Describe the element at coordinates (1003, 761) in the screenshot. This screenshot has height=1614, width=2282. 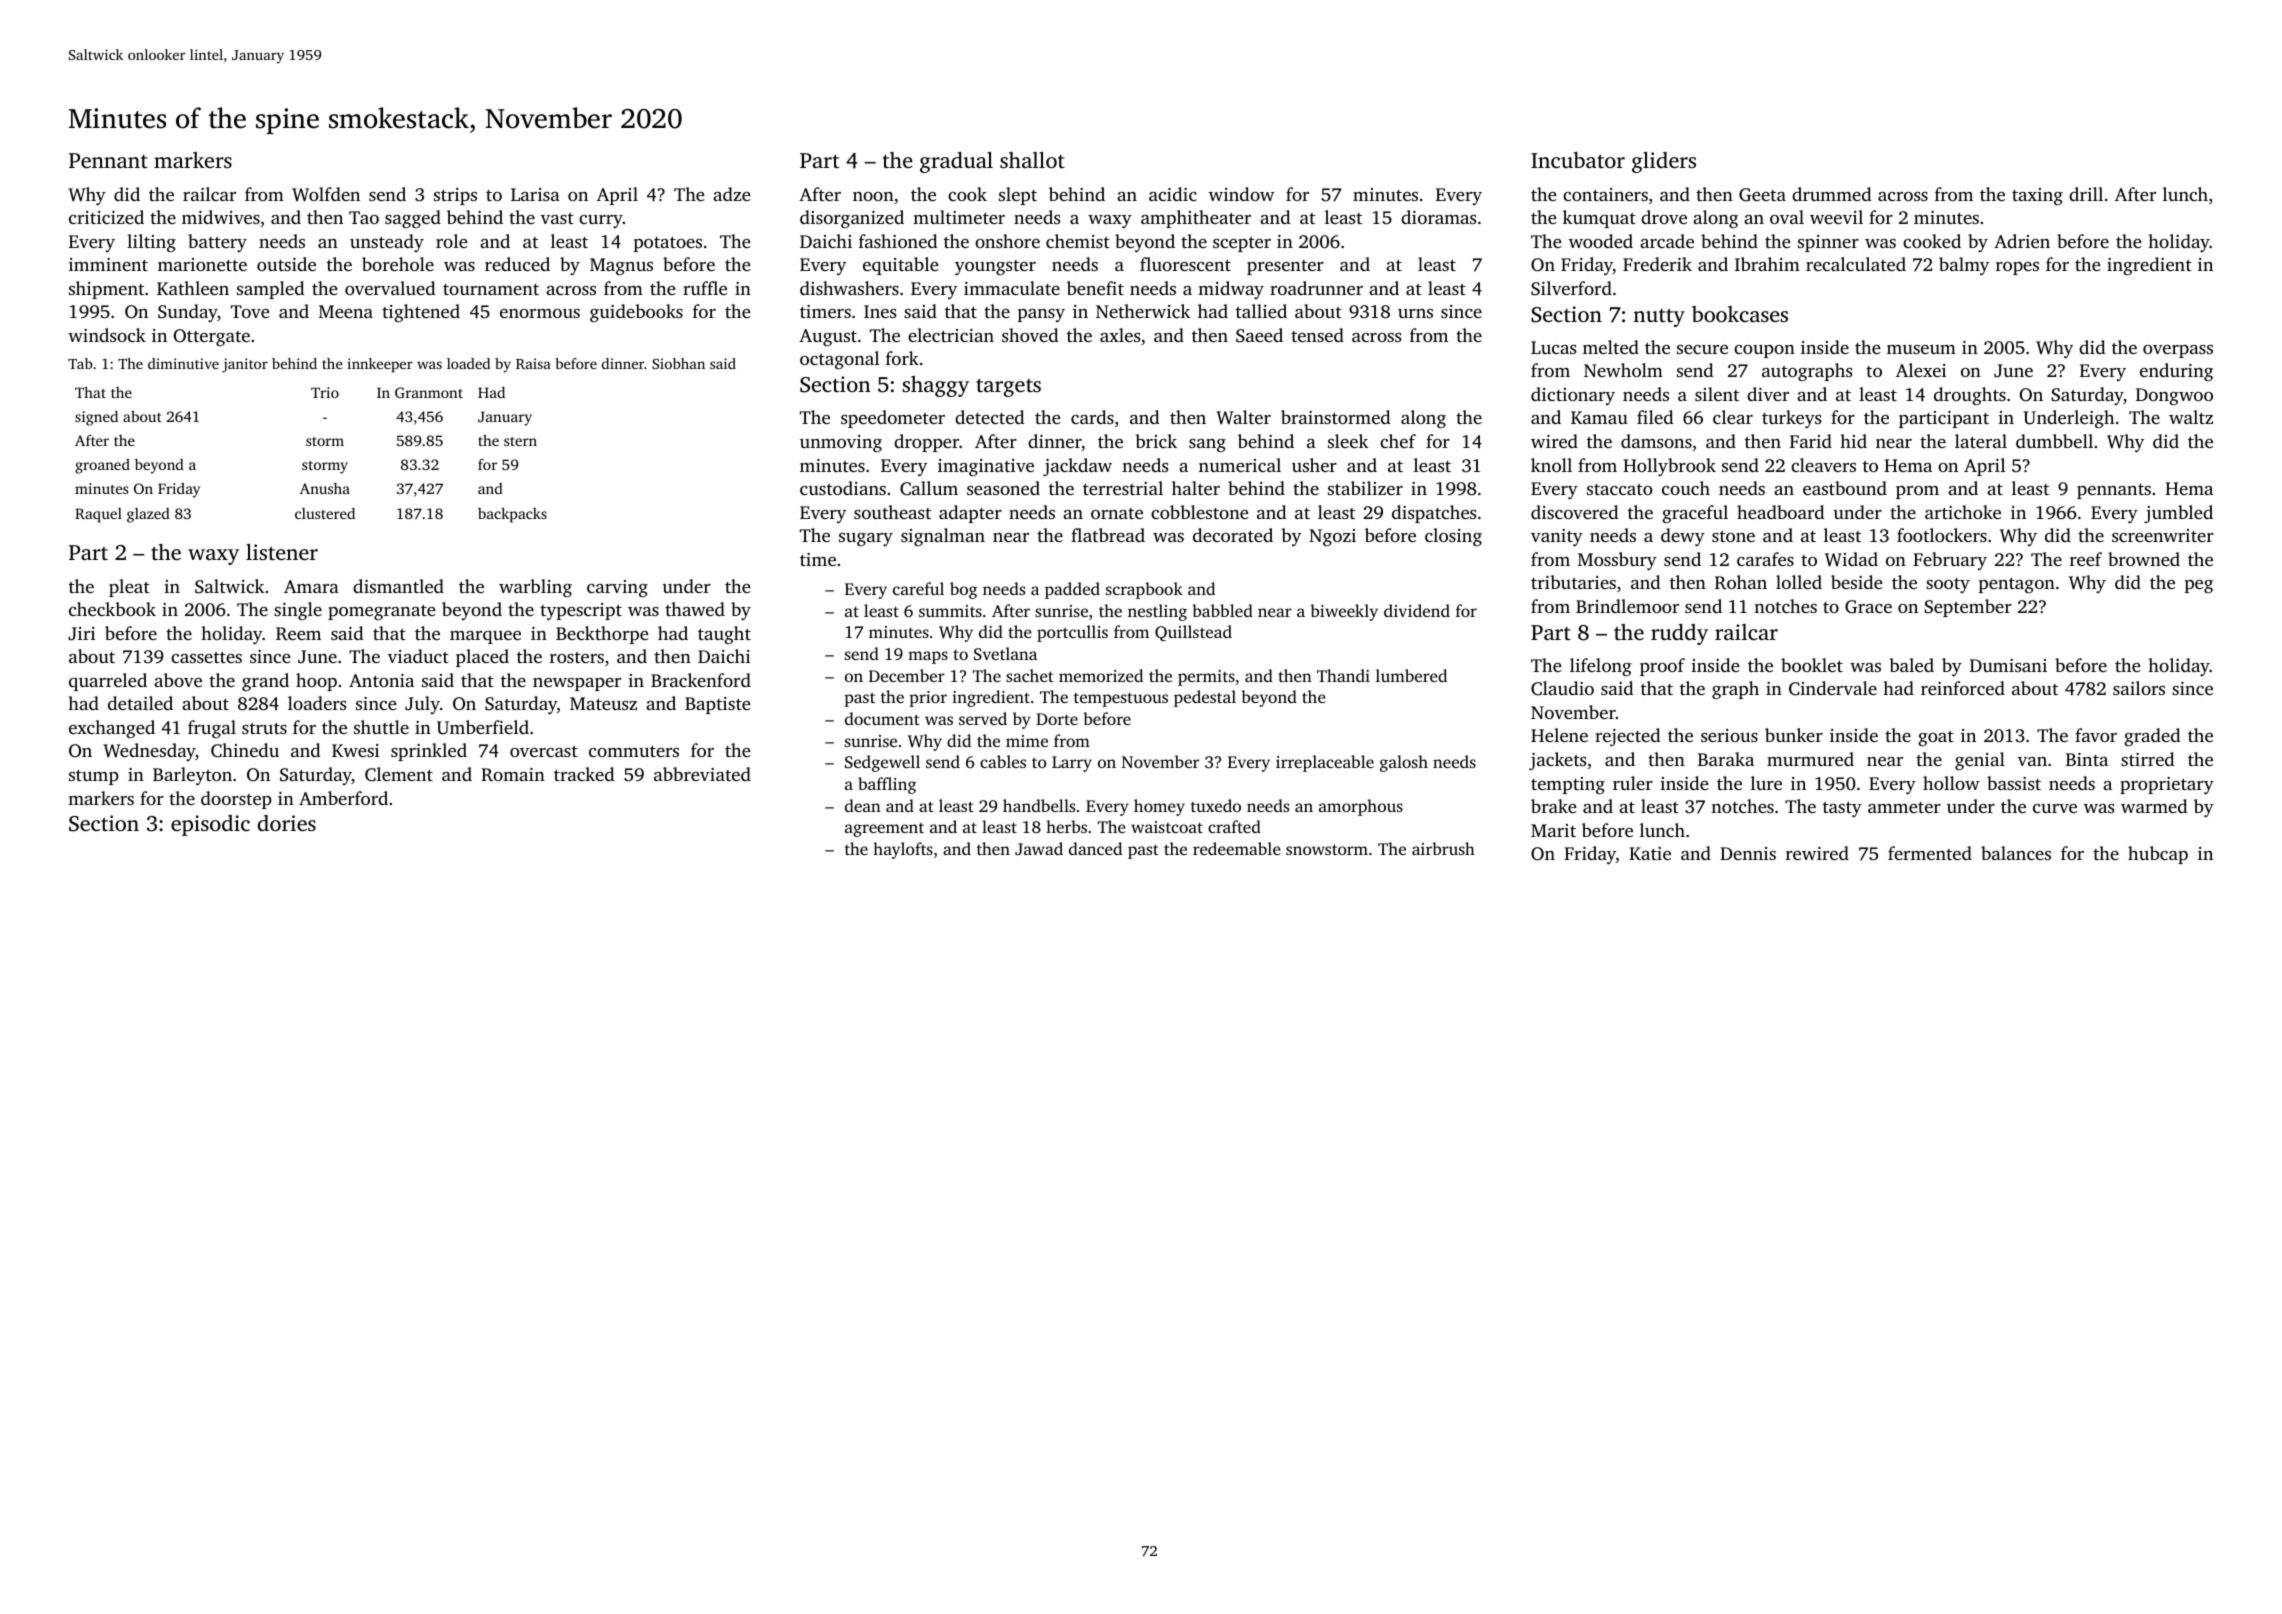
I see `cables` at that location.
